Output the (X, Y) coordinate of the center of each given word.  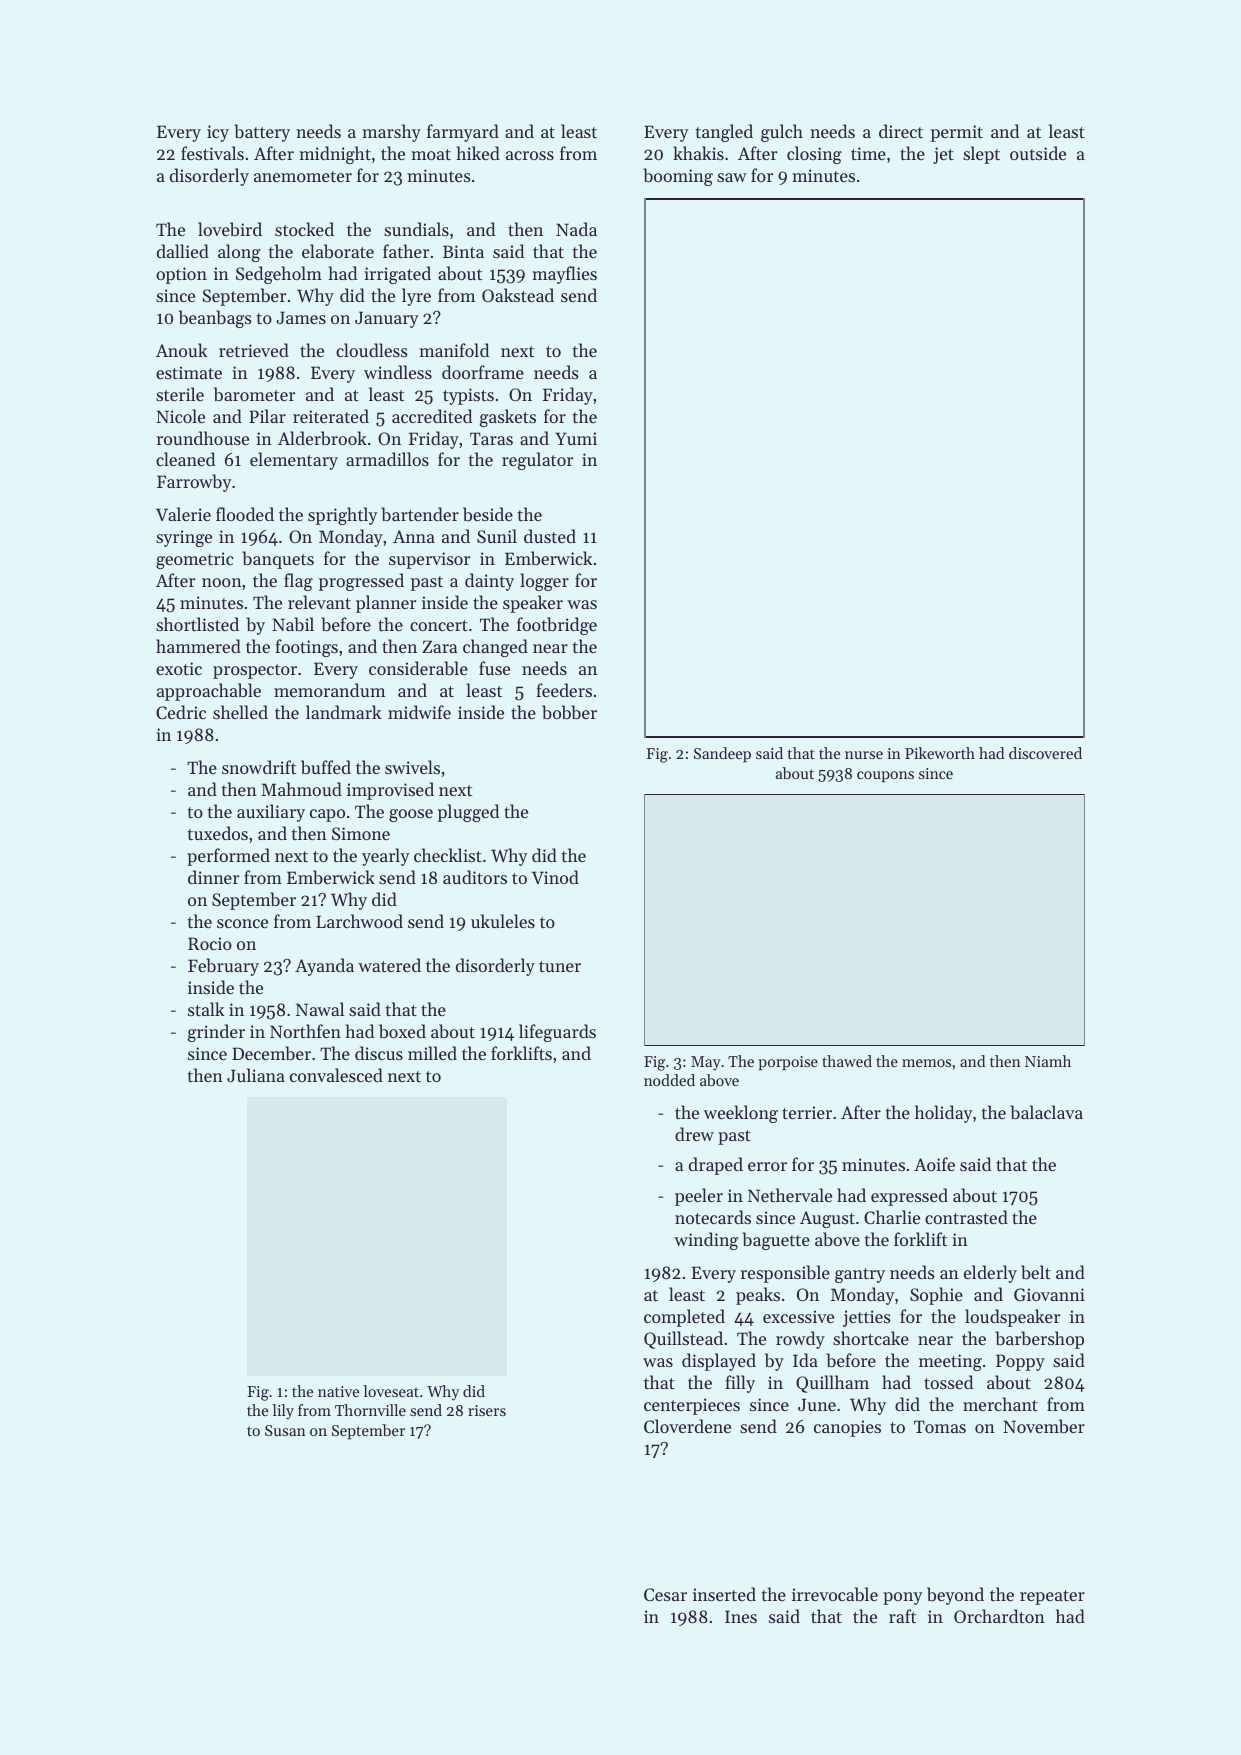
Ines (741, 1616)
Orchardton (999, 1616)
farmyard (463, 133)
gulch (782, 133)
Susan (285, 1430)
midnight (335, 155)
